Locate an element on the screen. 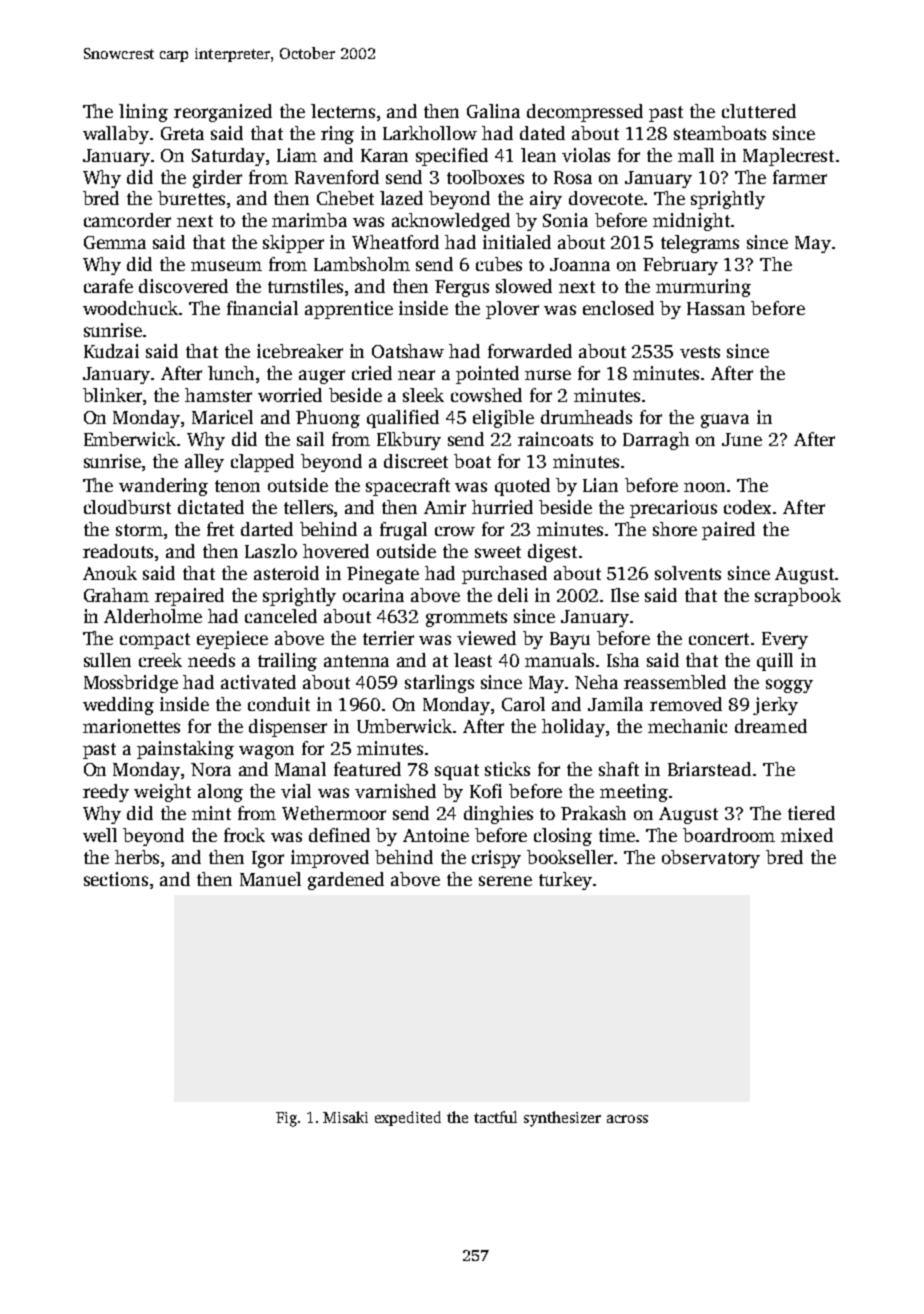 The height and width of the screenshot is (1314, 924). observatory is located at coordinates (711, 859).
